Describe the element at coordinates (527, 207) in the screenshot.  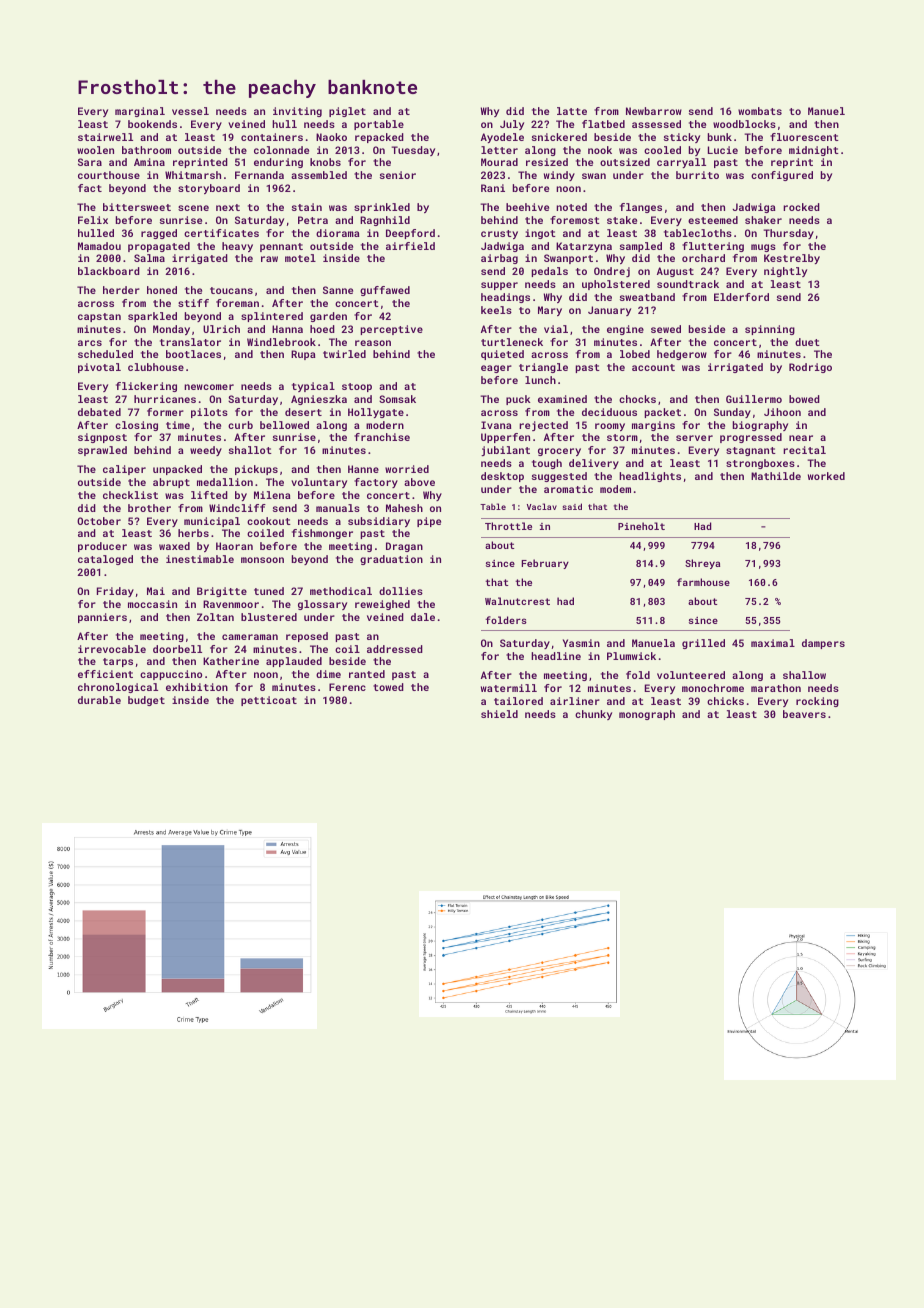
I see `beehive` at that location.
